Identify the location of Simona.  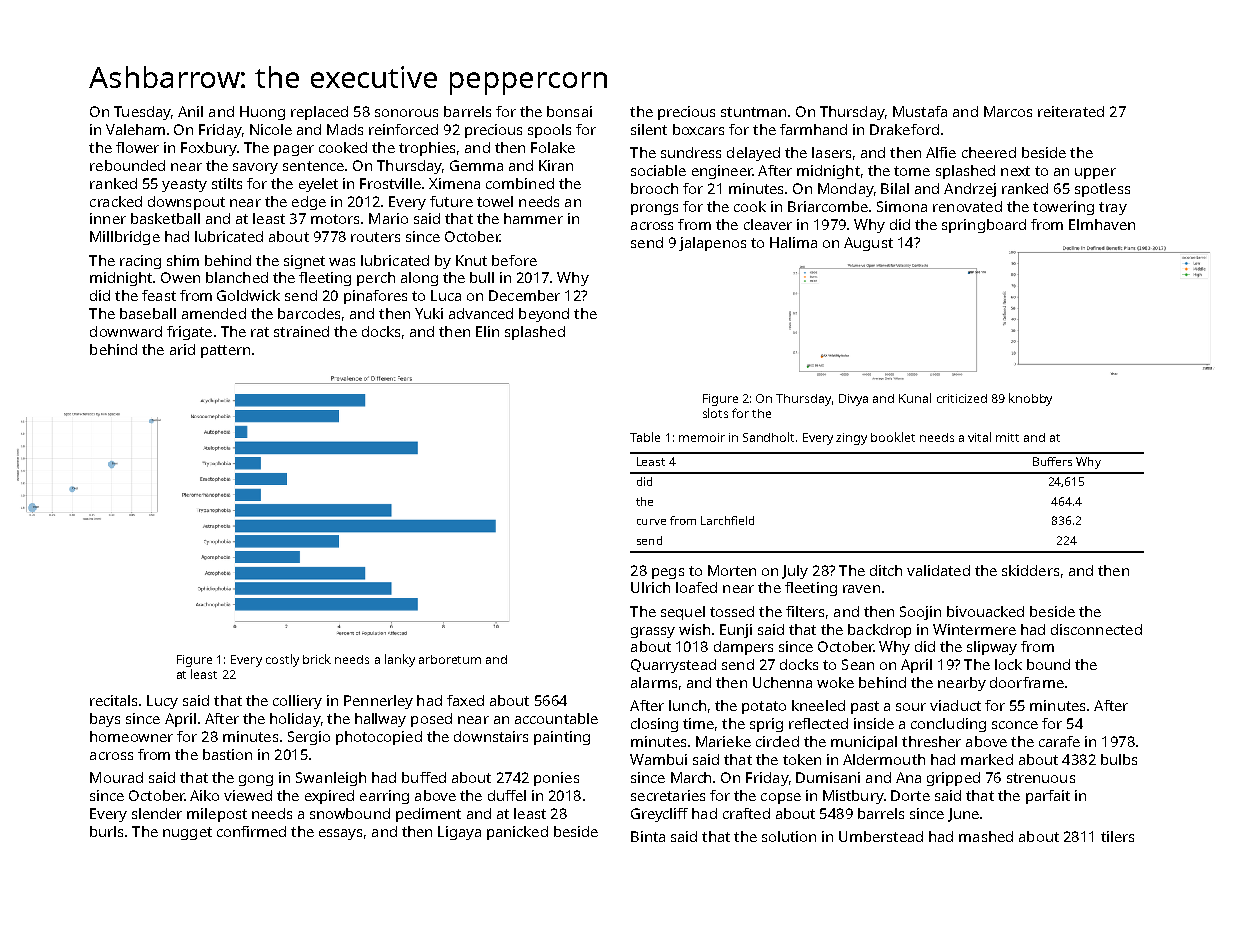
(902, 206).
